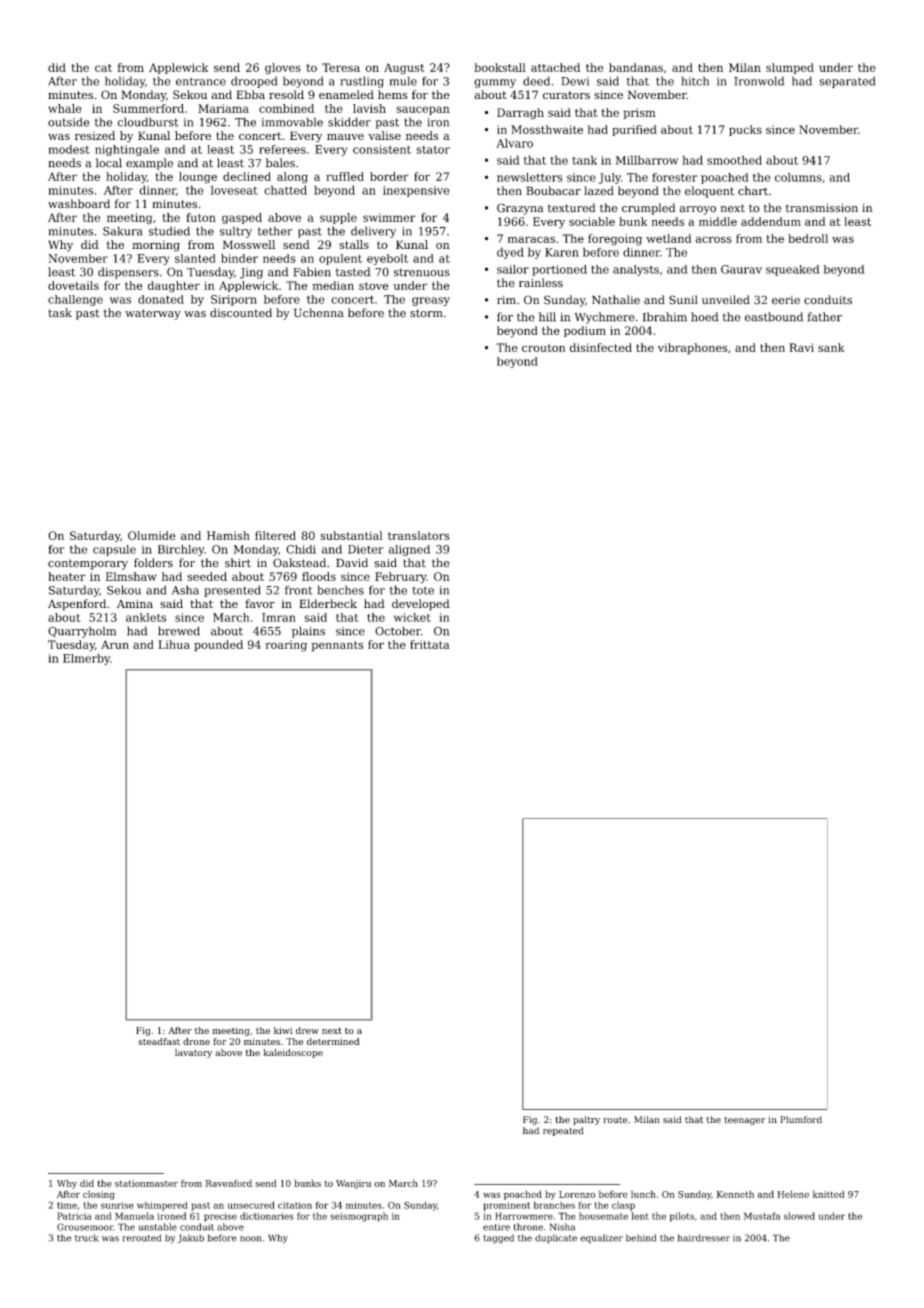  I want to click on Plumford, so click(801, 1120).
